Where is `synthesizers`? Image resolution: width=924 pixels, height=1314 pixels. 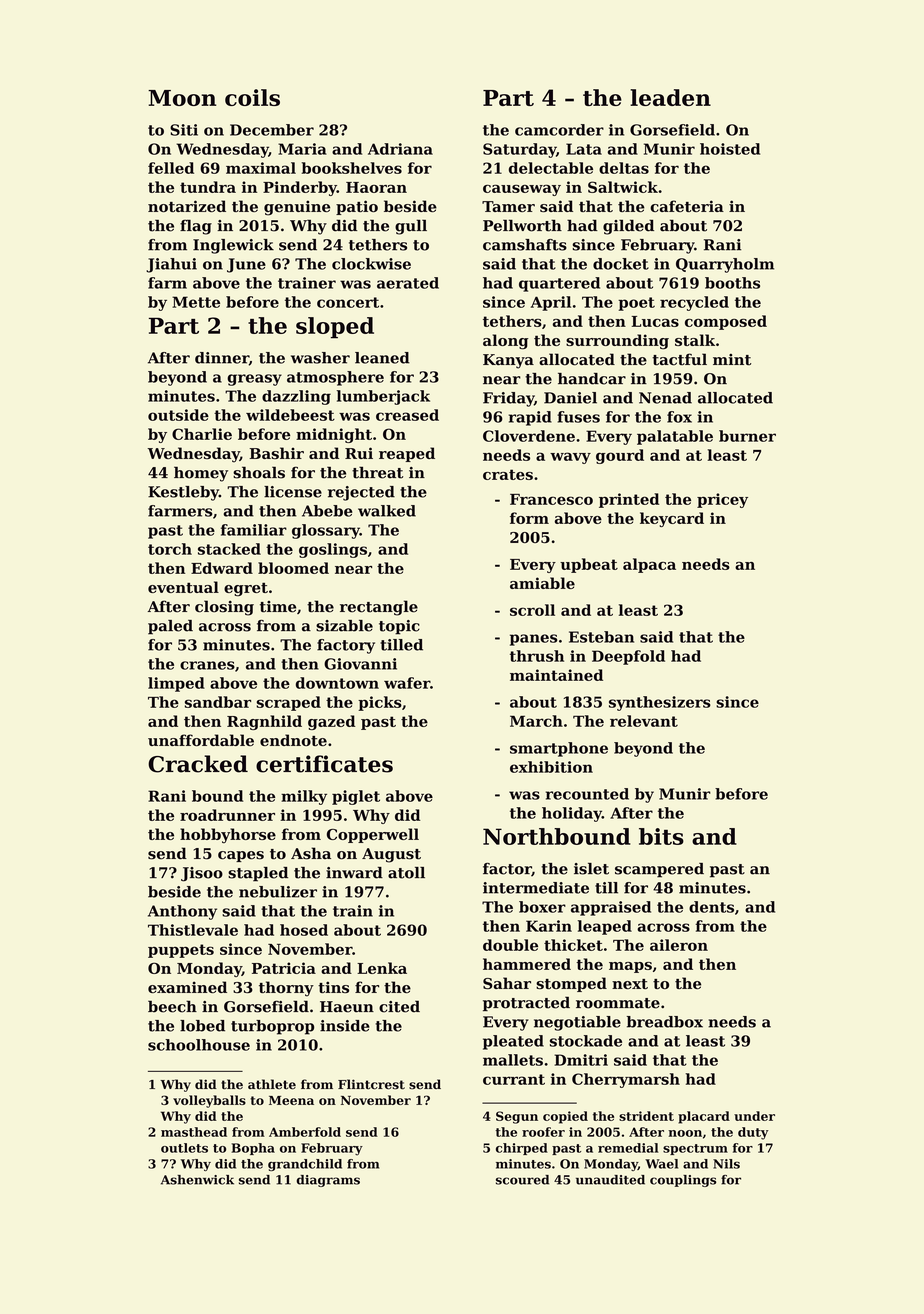
synthesizers is located at coordinates (660, 703).
